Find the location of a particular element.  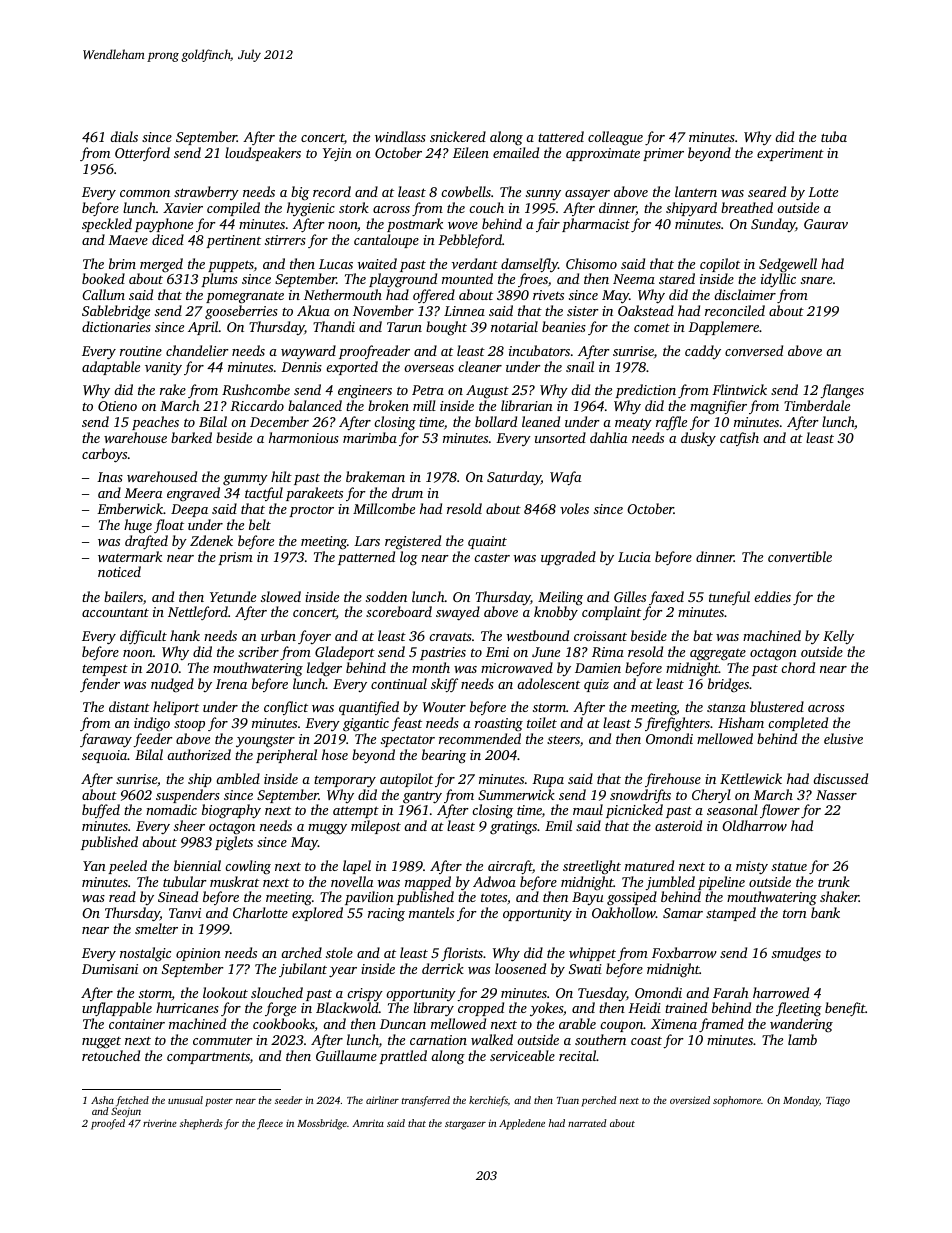

firefighters is located at coordinates (677, 724).
